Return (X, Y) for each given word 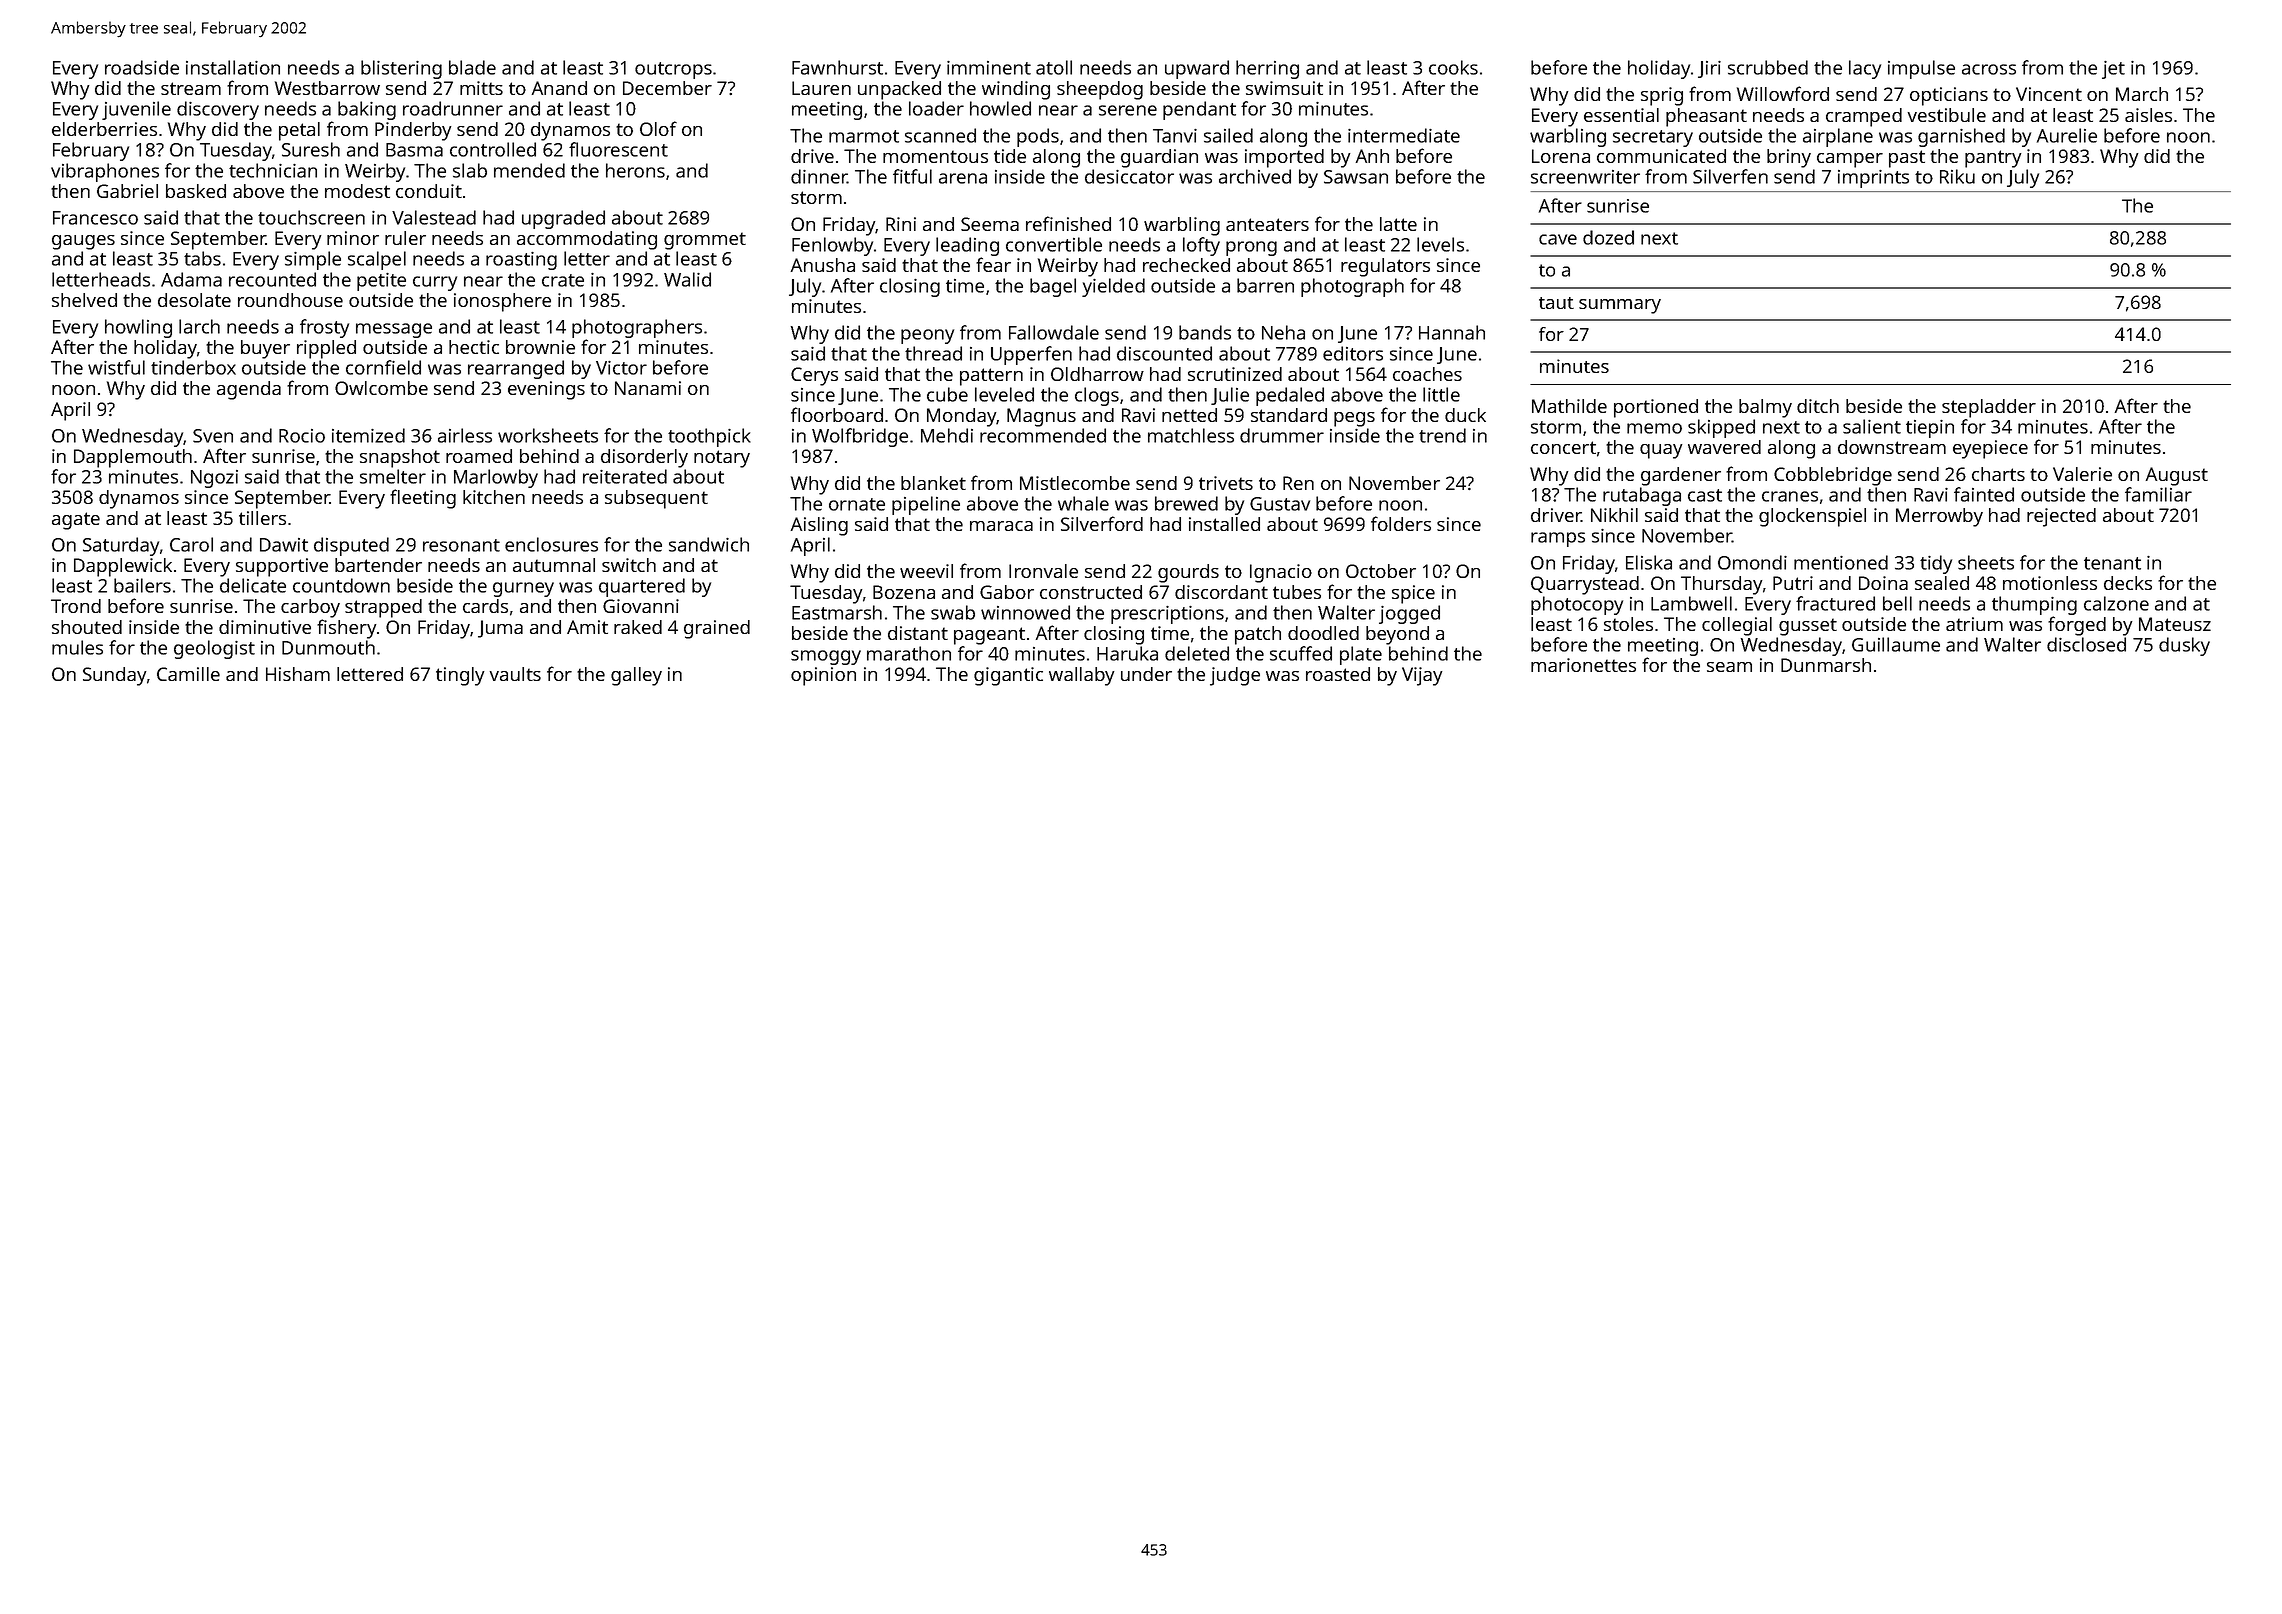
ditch (1818, 406)
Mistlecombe (1075, 483)
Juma (500, 629)
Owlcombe (381, 388)
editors (1353, 353)
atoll (1054, 67)
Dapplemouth (133, 458)
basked (196, 191)
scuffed (1301, 653)
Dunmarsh (1826, 665)
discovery (218, 110)
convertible (1054, 244)
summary (1620, 306)
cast (1705, 495)
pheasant (1706, 117)
